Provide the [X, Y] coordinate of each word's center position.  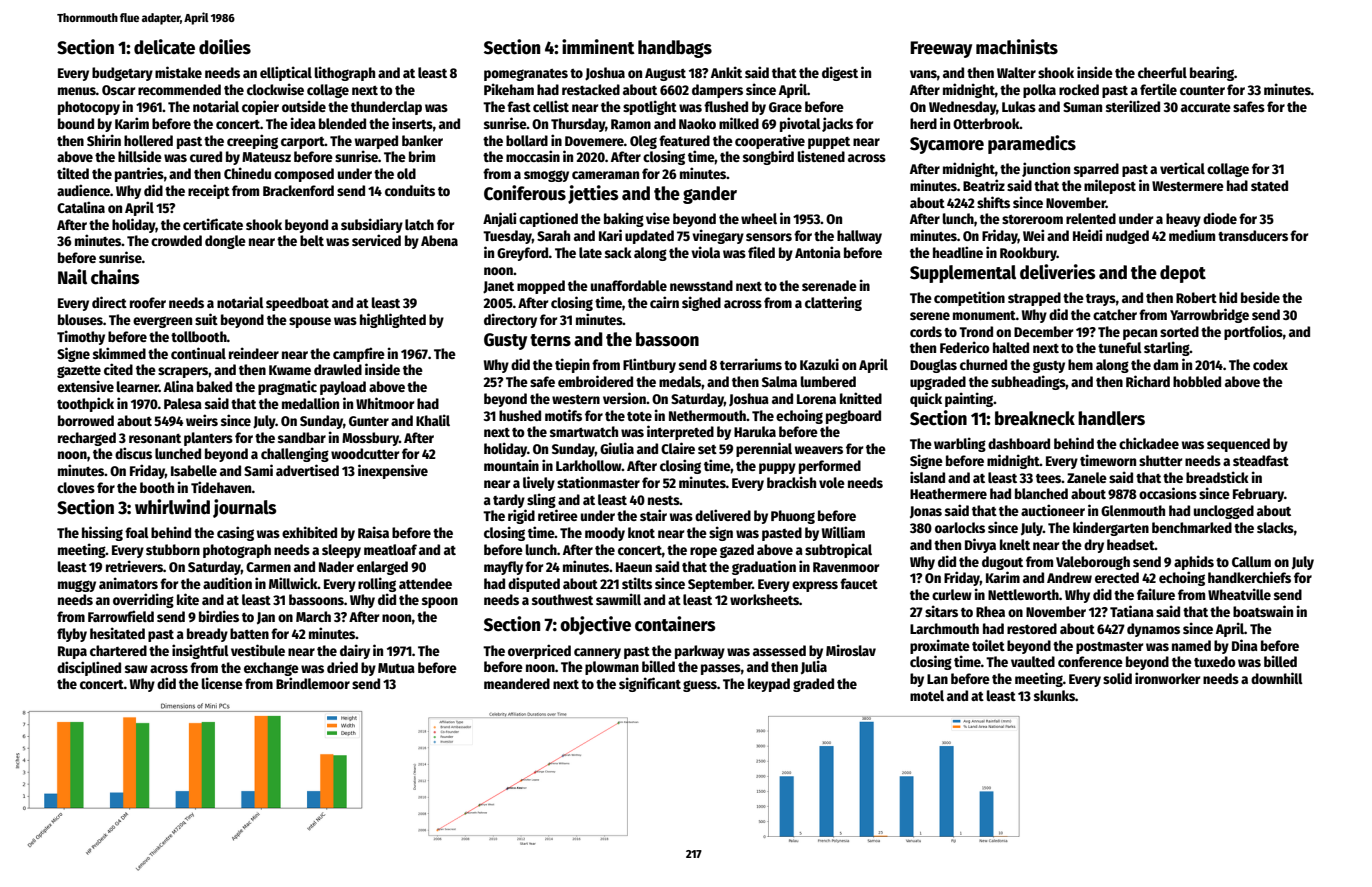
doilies [225, 47]
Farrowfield [121, 616]
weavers [819, 450]
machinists [1017, 47]
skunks [1054, 695]
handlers [1111, 418]
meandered [517, 683]
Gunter [369, 421]
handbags [675, 49]
